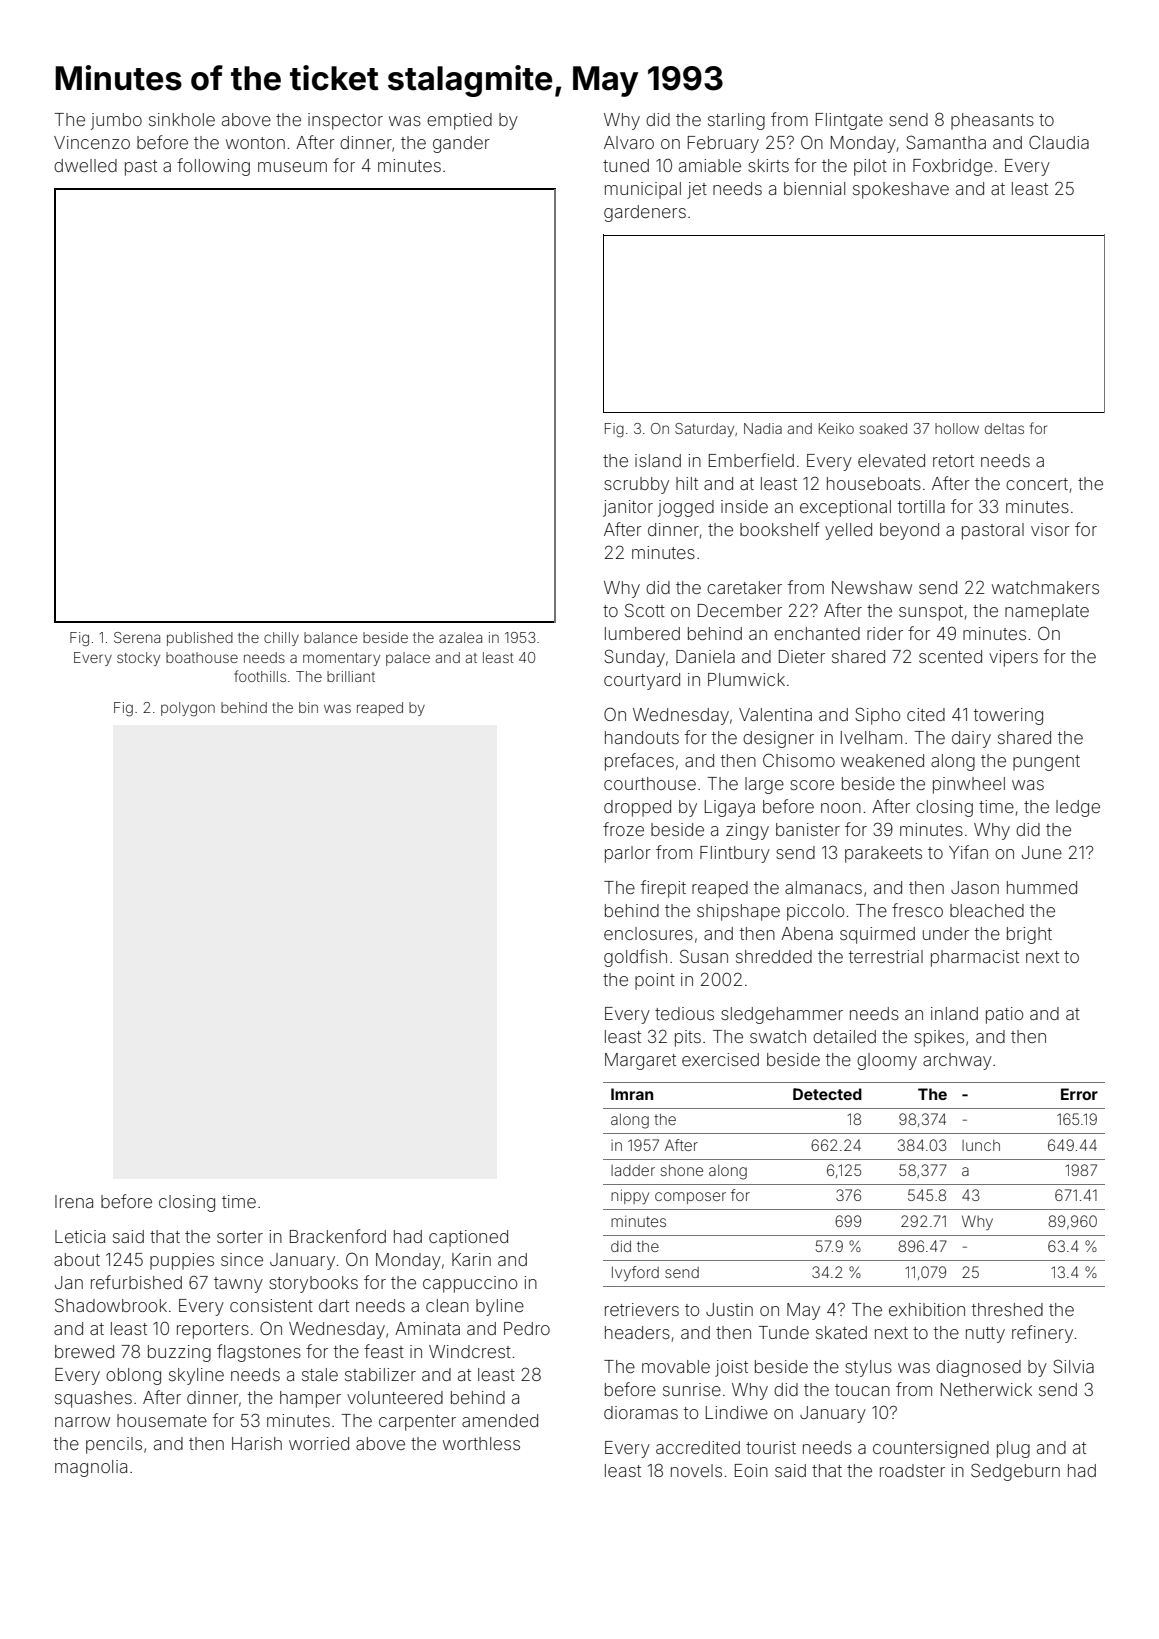 The height and width of the image is (1639, 1159). I want to click on captioned, so click(468, 1238).
